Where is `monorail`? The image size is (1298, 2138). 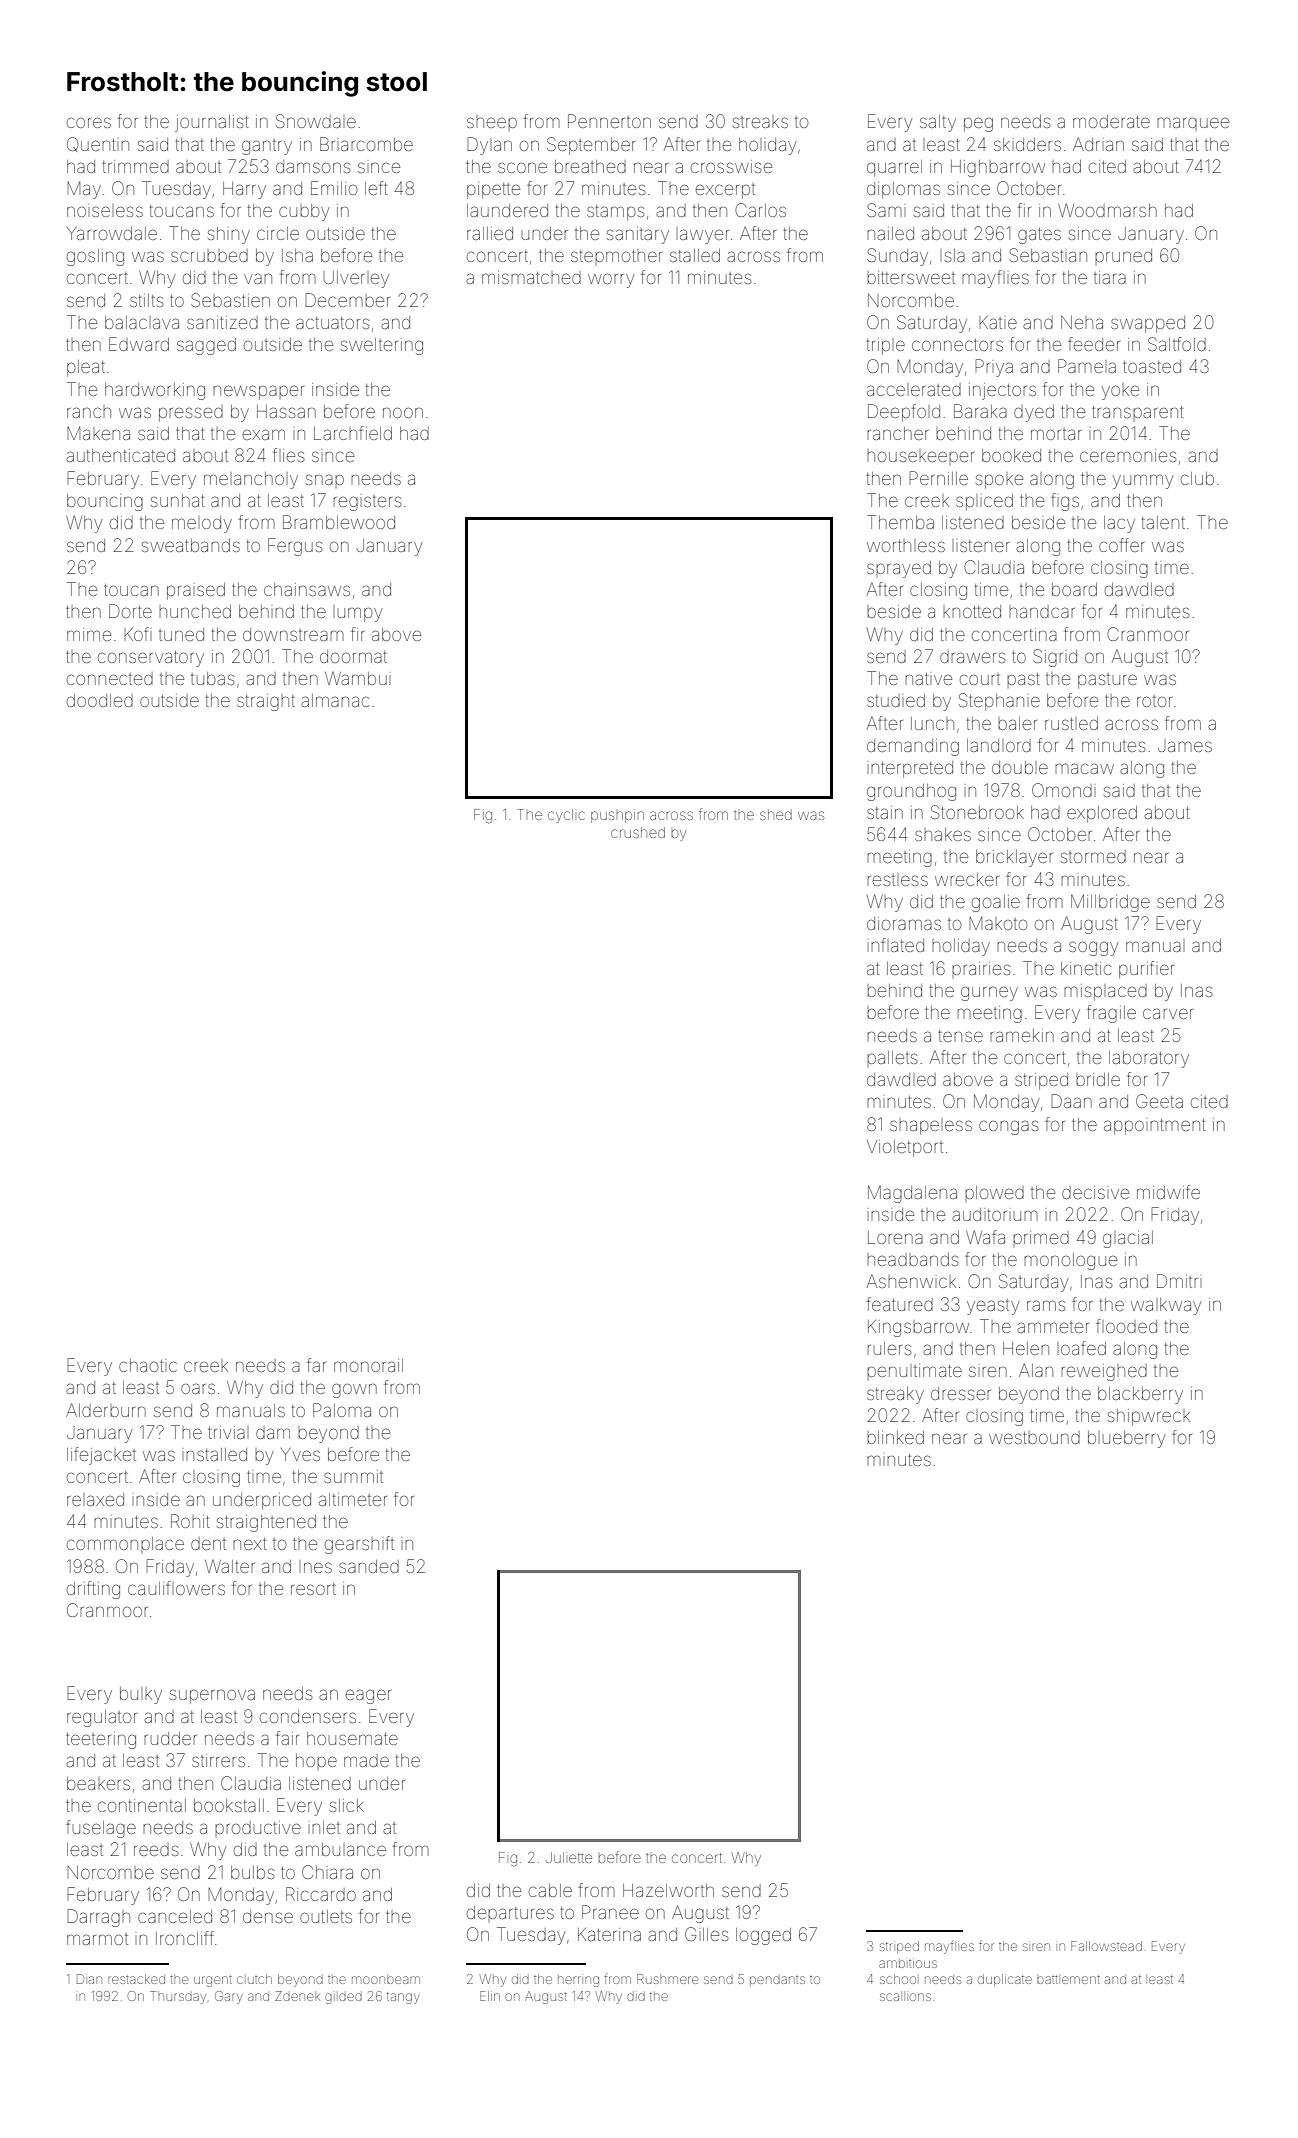 monorail is located at coordinates (368, 1365).
